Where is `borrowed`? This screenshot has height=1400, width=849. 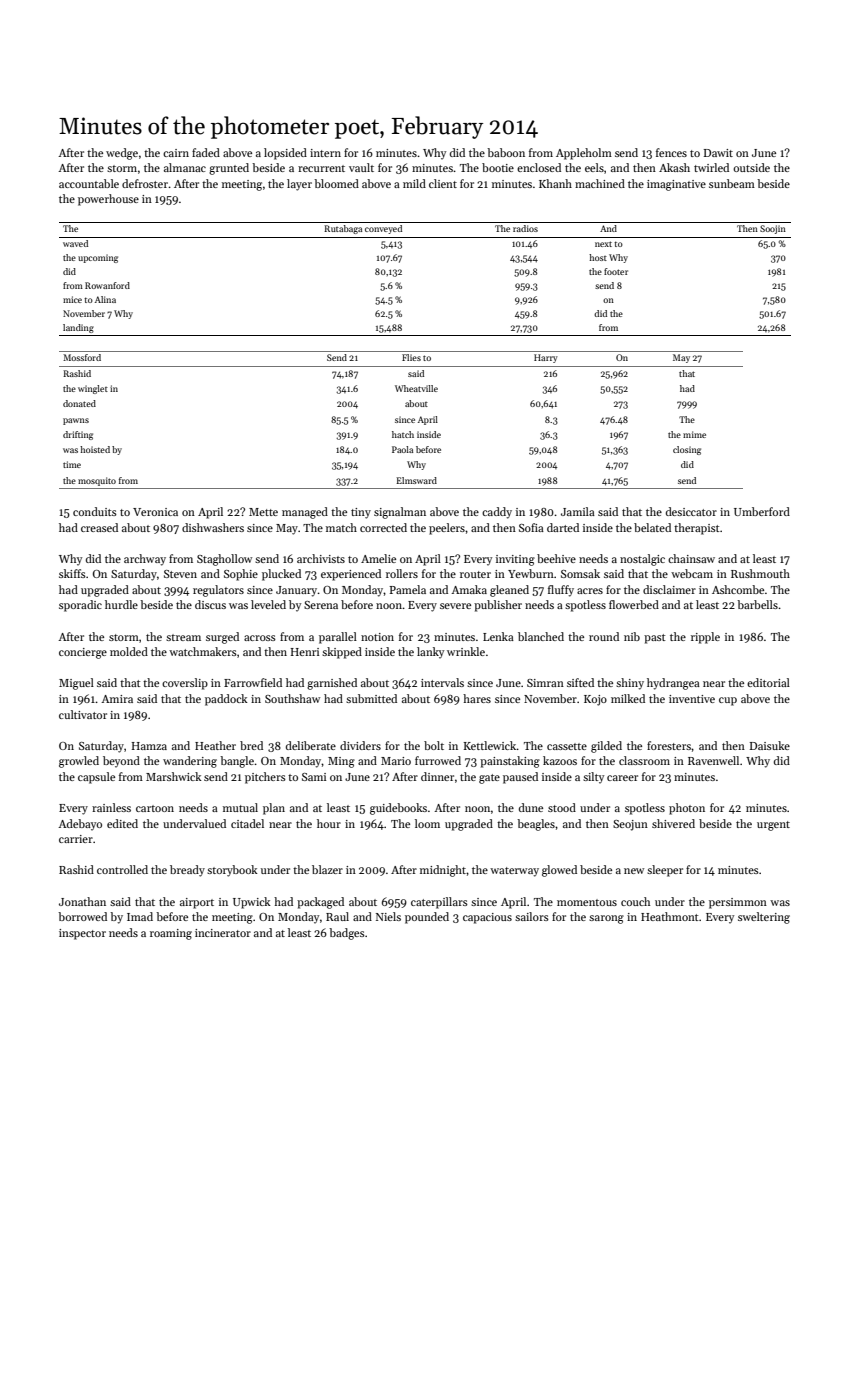
borrowed is located at coordinates (82, 916).
